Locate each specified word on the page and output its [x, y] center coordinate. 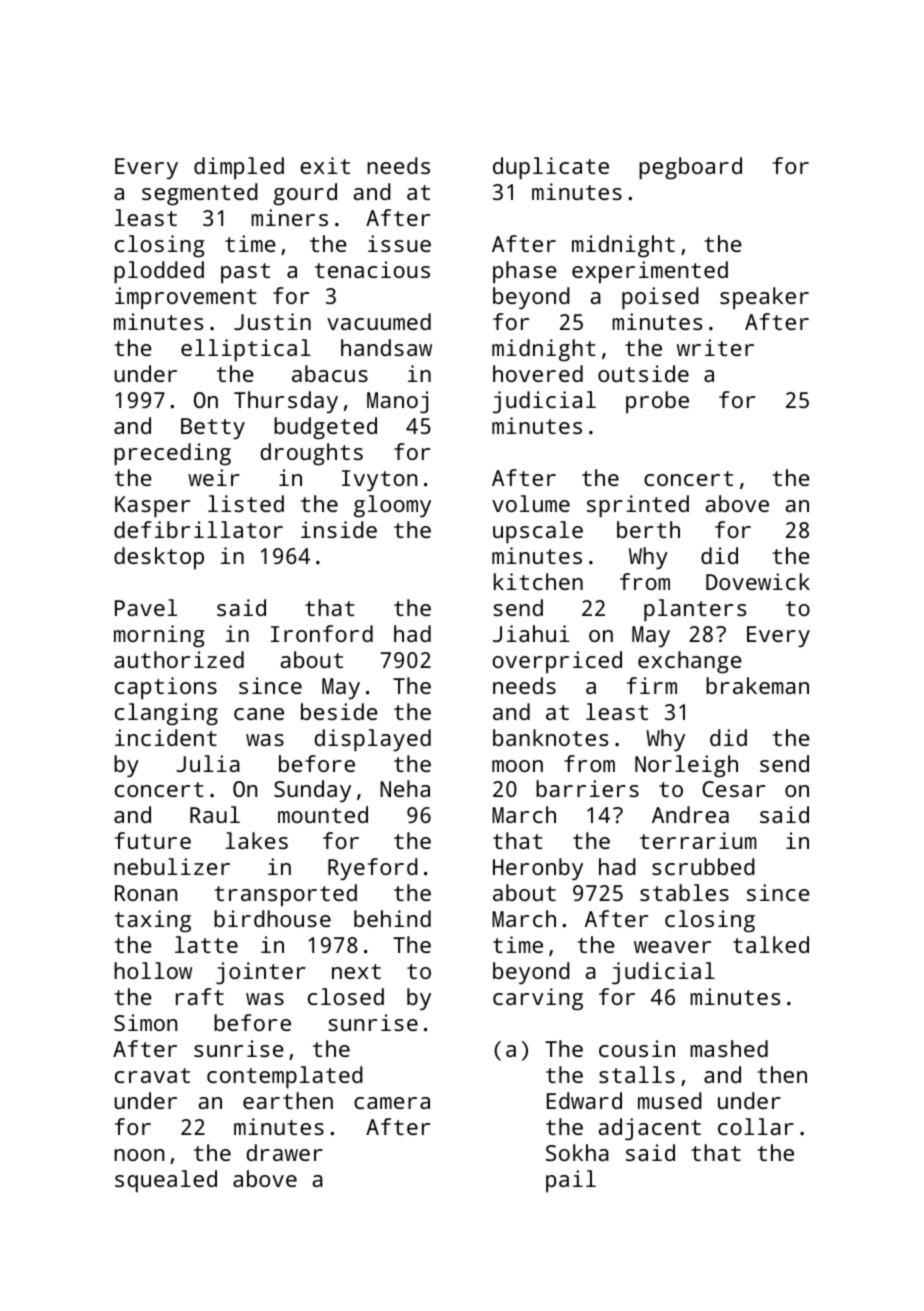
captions [166, 688]
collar [756, 1126]
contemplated [285, 1077]
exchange [690, 662]
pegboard [690, 168]
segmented [200, 194]
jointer [261, 973]
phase [525, 272]
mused [670, 1100]
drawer [284, 1152]
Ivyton [380, 480]
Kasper [152, 507]
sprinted [638, 506]
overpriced [557, 662]
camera [392, 1103]
